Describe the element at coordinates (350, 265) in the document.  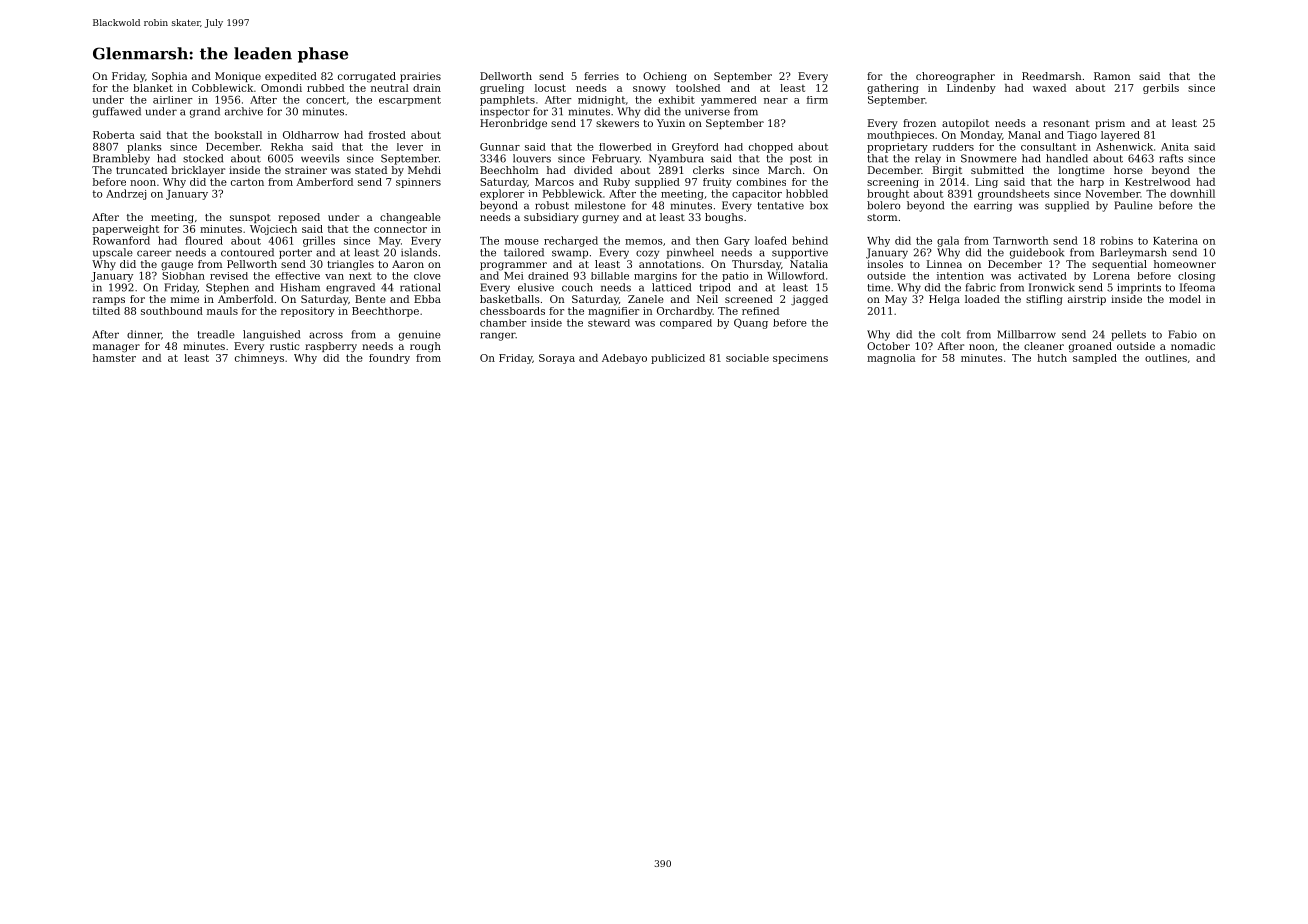
I see `triangles` at that location.
